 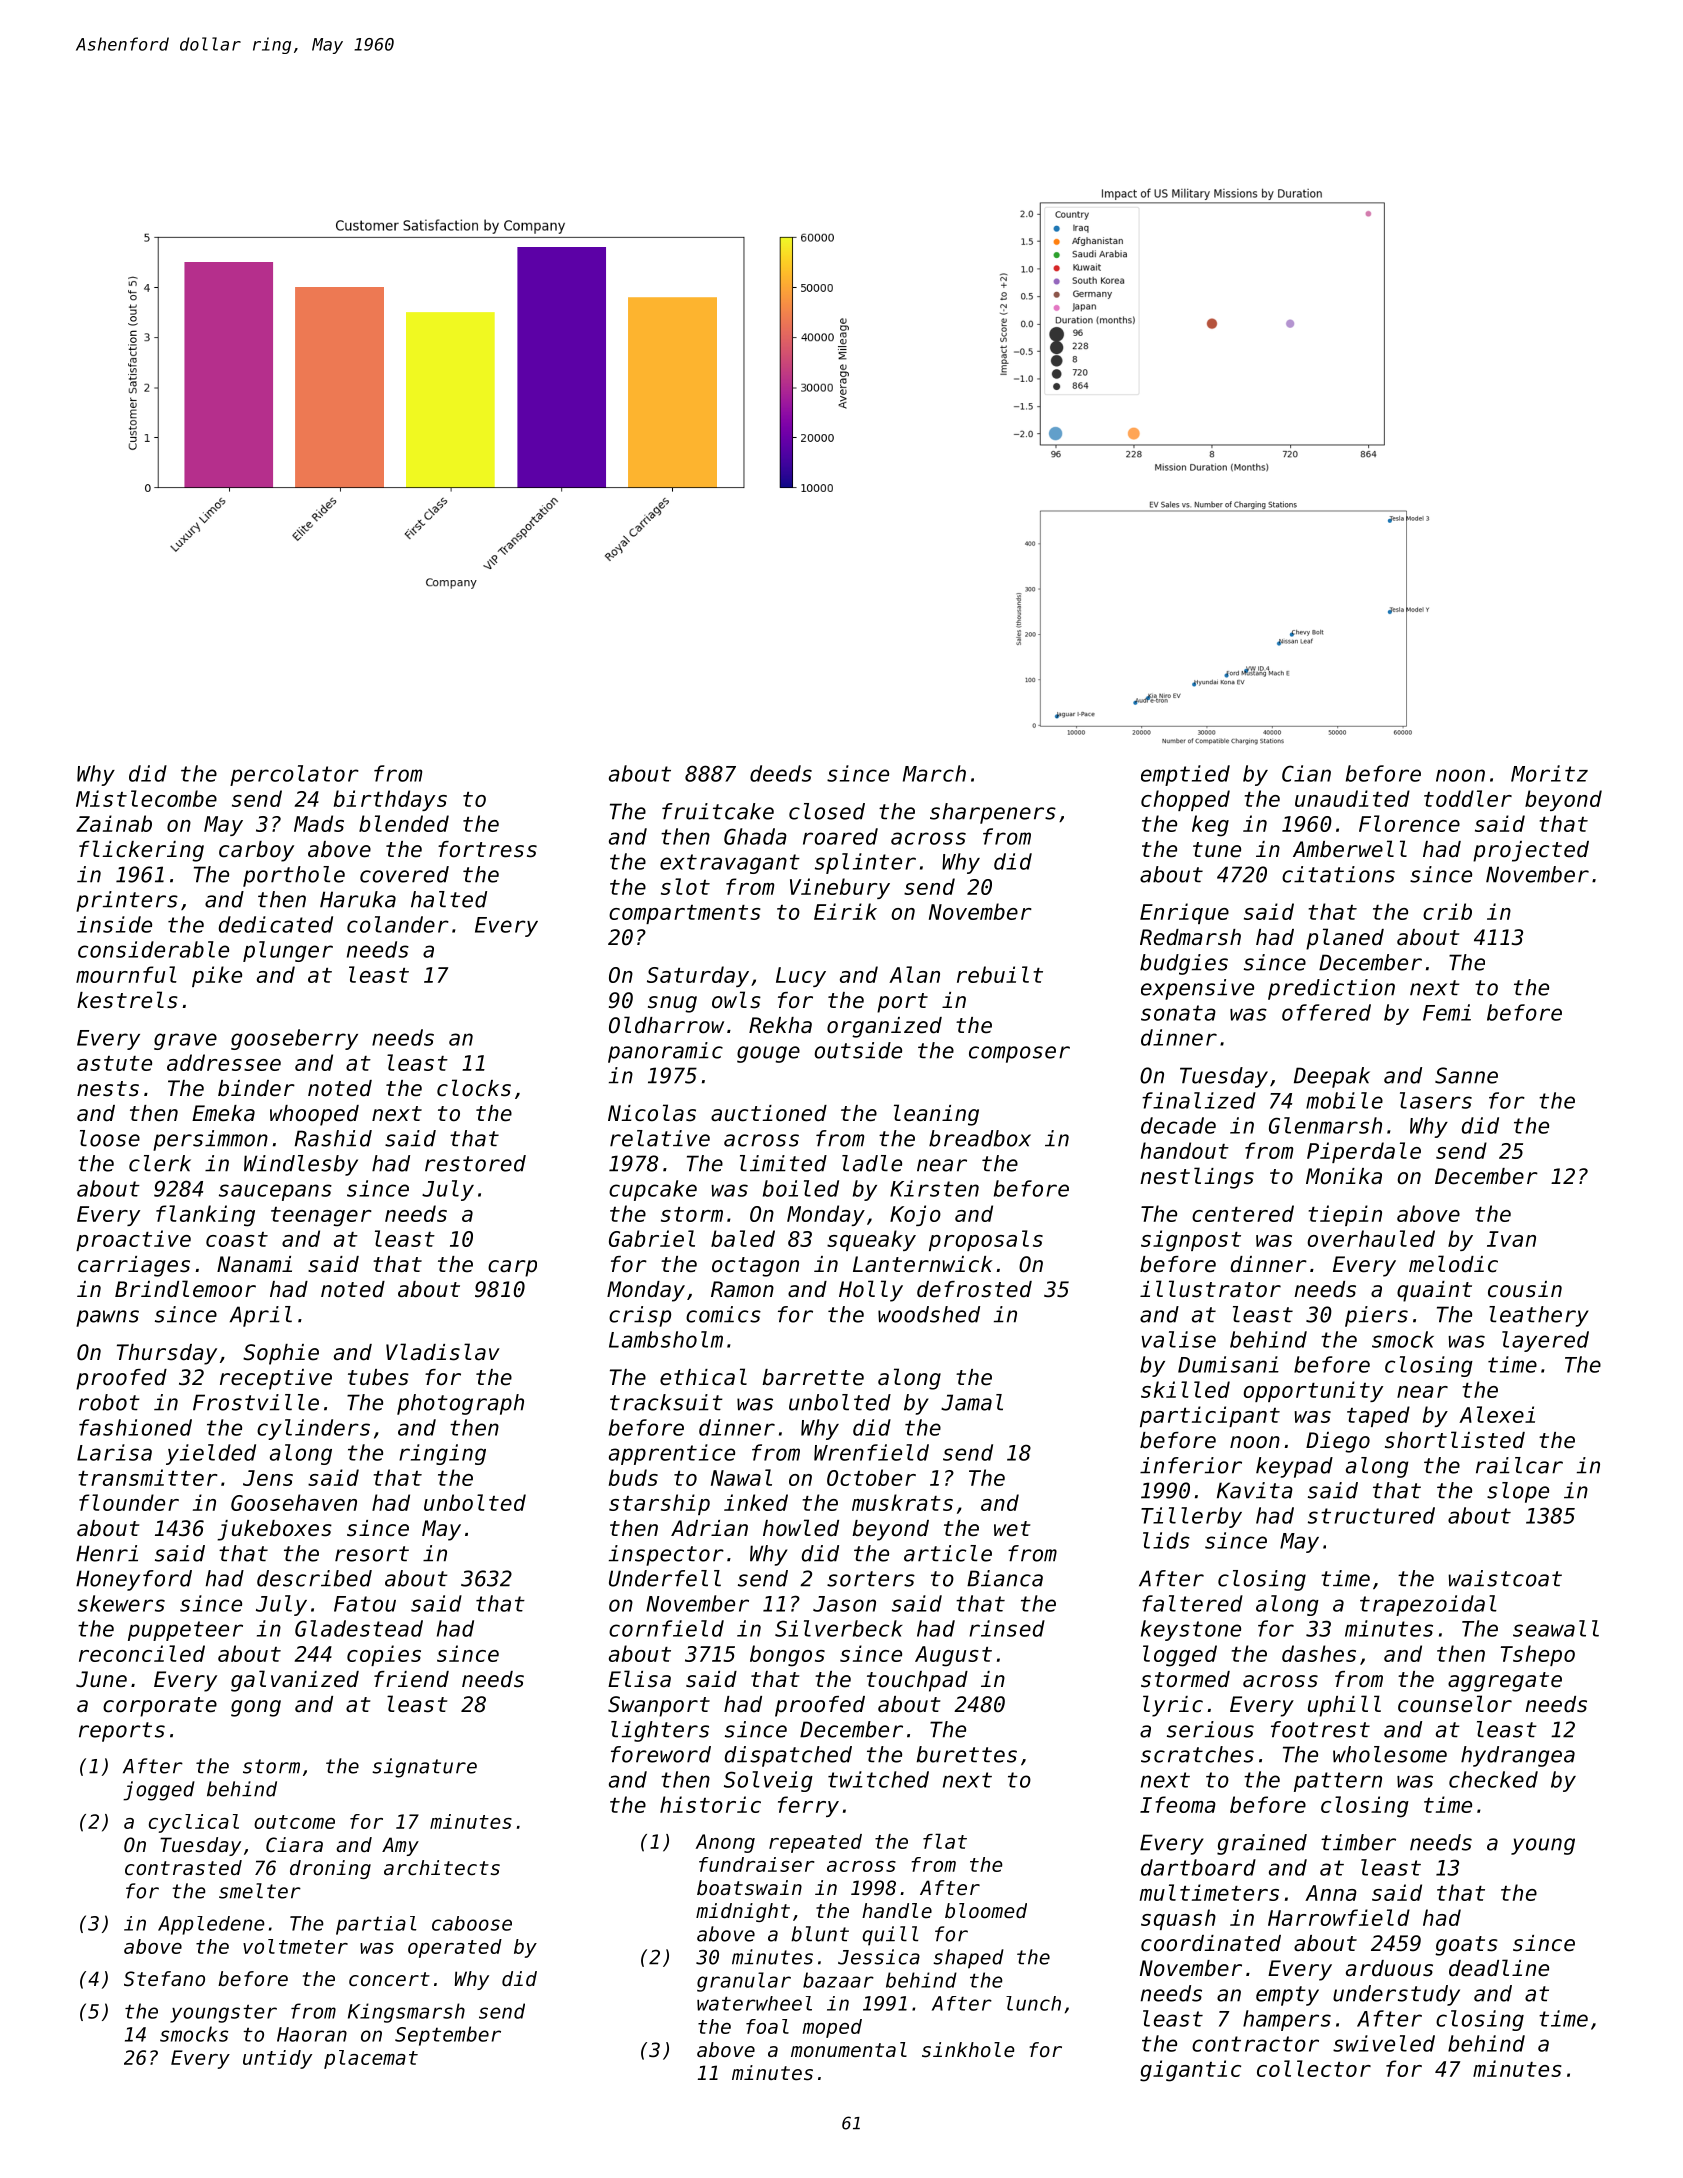 I want to click on Moritz, so click(x=1549, y=773).
